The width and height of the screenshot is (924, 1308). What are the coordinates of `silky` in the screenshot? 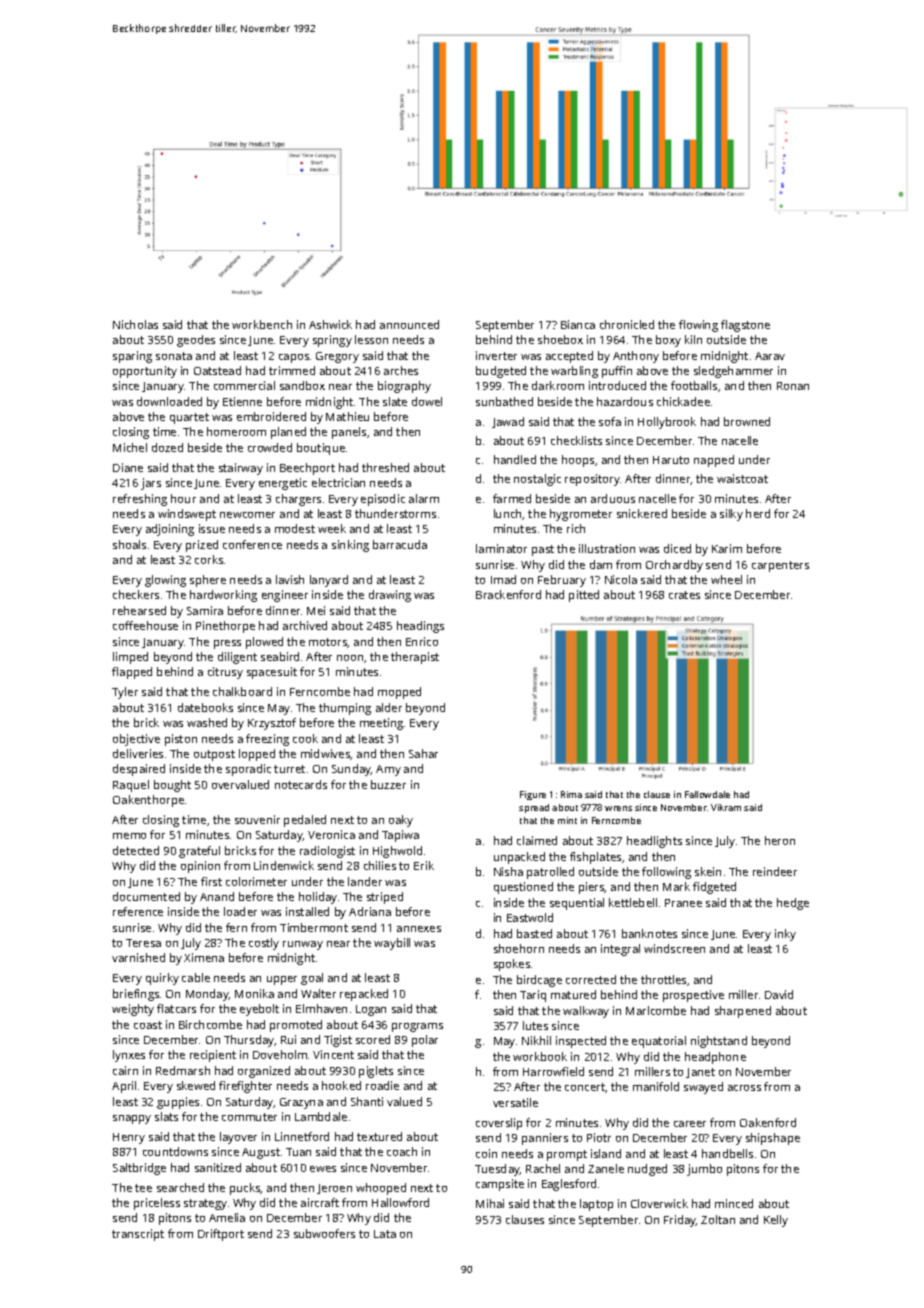 It's located at (731, 515).
